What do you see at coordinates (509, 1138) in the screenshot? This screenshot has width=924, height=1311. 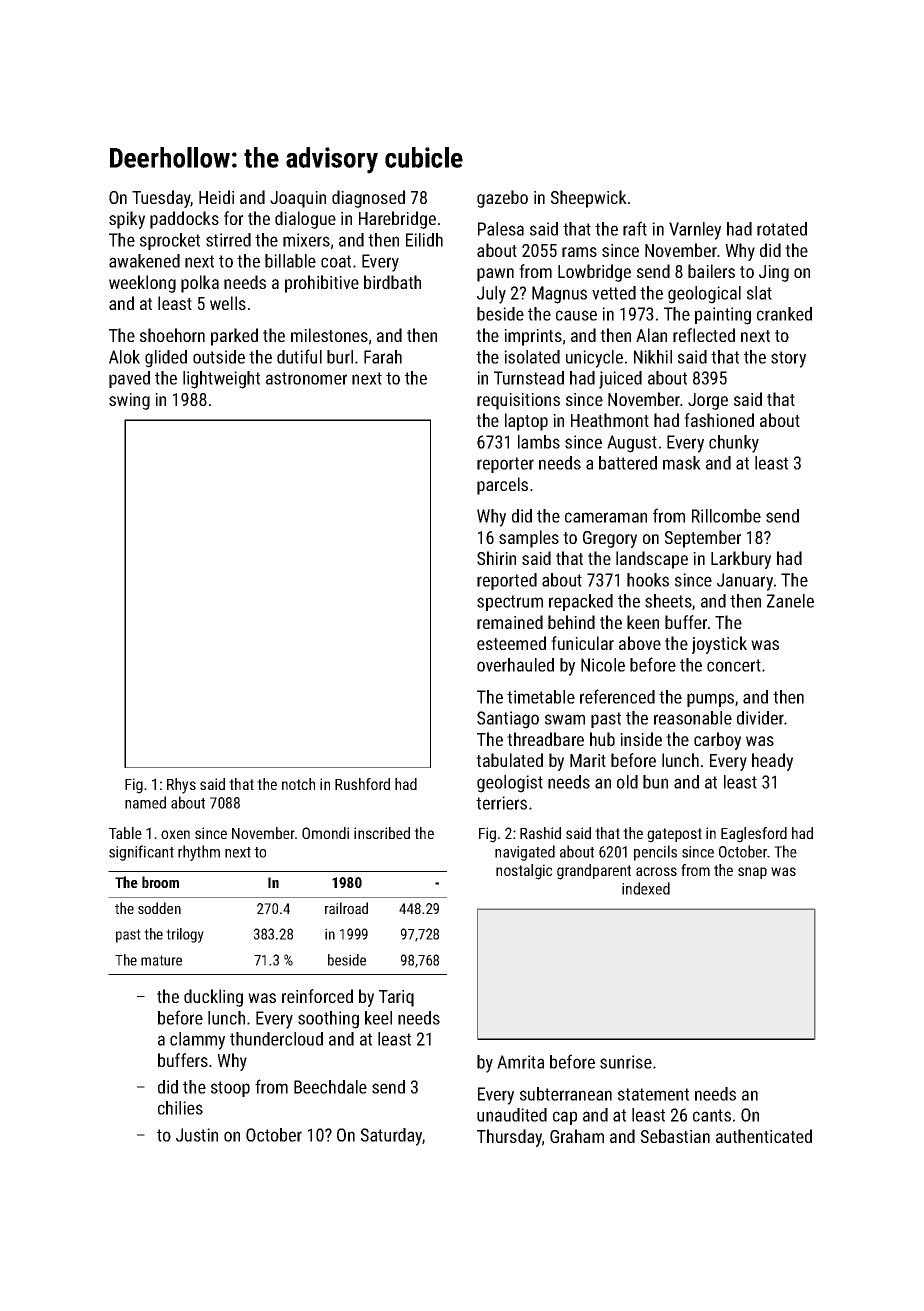 I see `Thursday` at bounding box center [509, 1138].
